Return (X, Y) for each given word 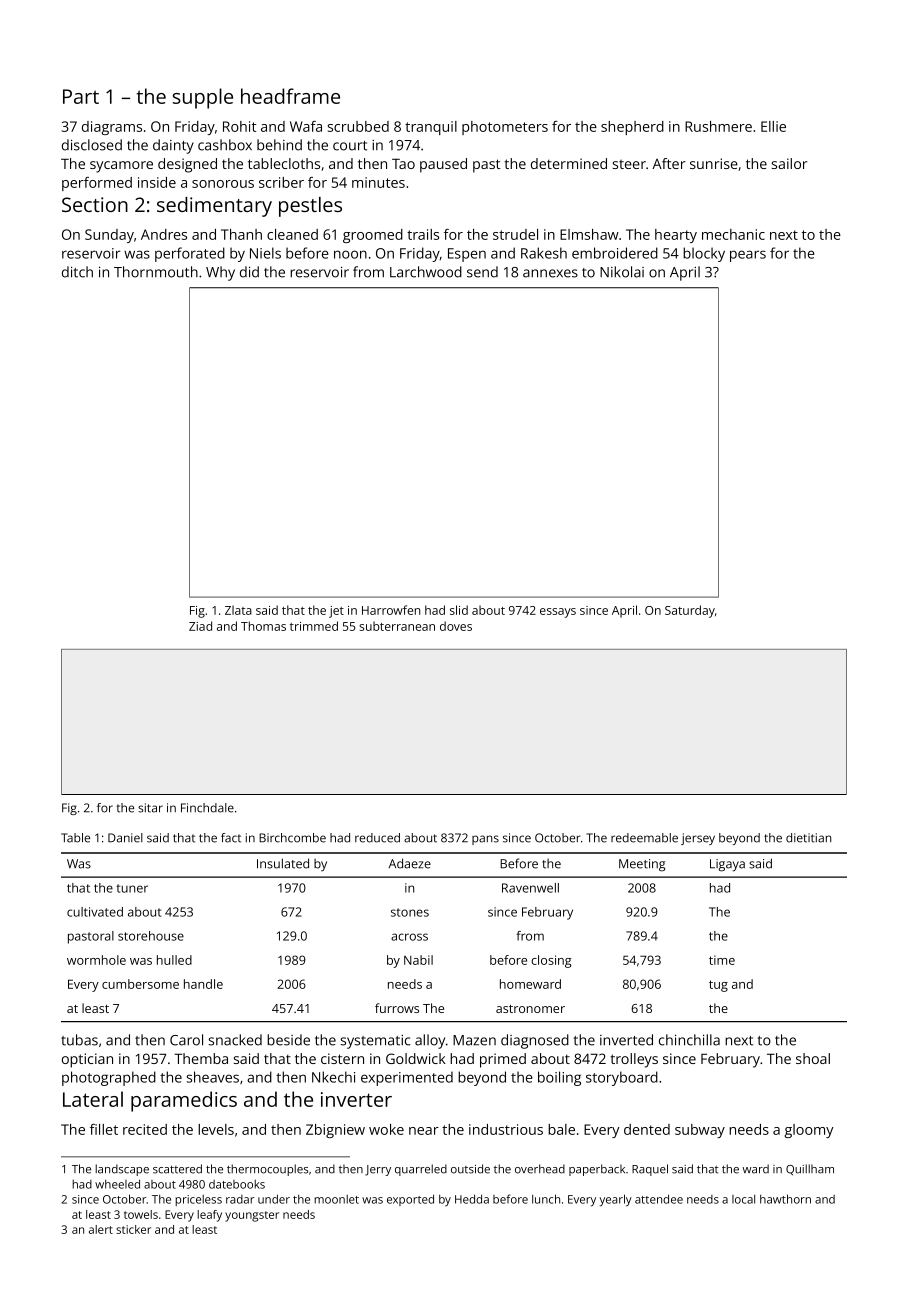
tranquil (431, 128)
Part (81, 96)
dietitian (808, 838)
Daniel (125, 838)
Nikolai (622, 272)
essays (558, 613)
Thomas (263, 626)
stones (410, 912)
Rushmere (718, 126)
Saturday (690, 611)
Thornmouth (156, 272)
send (482, 272)
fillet (104, 1129)
